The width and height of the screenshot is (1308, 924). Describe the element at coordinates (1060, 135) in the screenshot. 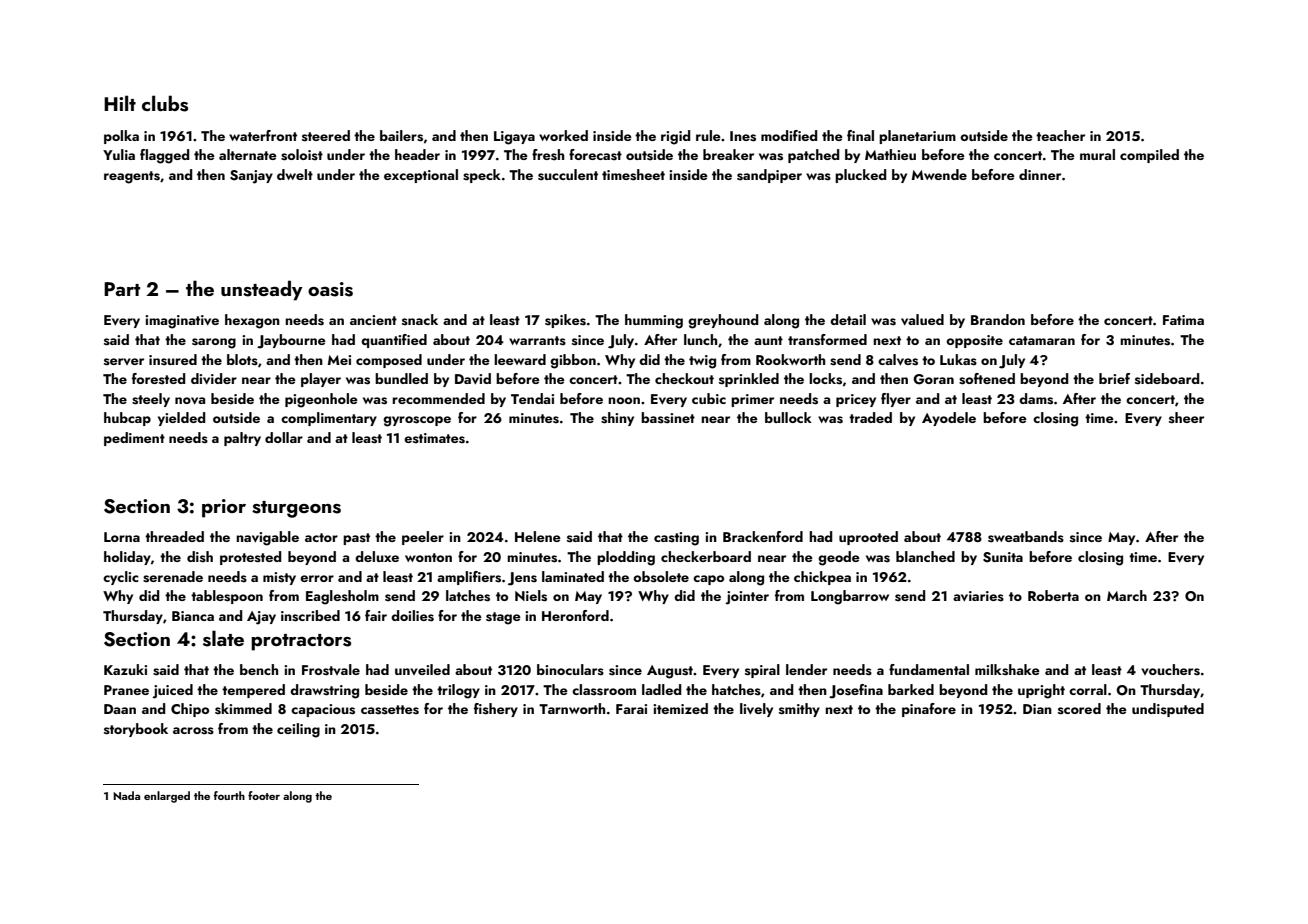

I see `teacher` at that location.
